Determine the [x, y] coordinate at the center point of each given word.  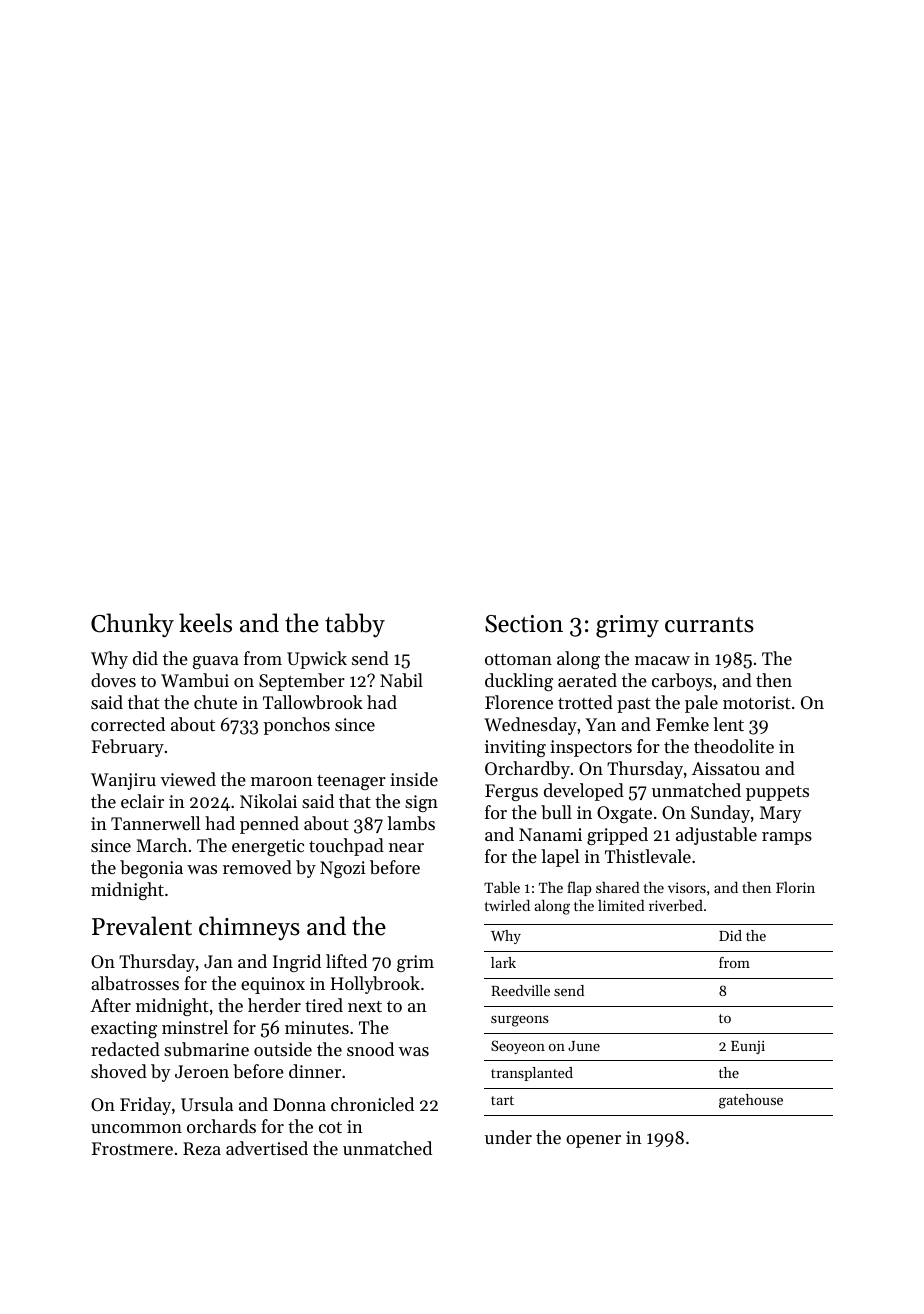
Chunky [132, 625]
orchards [221, 1126]
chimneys [249, 928]
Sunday [720, 814]
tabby [355, 625]
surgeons [519, 1021]
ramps [787, 838]
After [110, 1005]
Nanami [550, 834]
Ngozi [343, 869]
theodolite [734, 746]
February [128, 748]
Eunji [748, 1047]
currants [709, 625]
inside [414, 779]
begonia [151, 869]
